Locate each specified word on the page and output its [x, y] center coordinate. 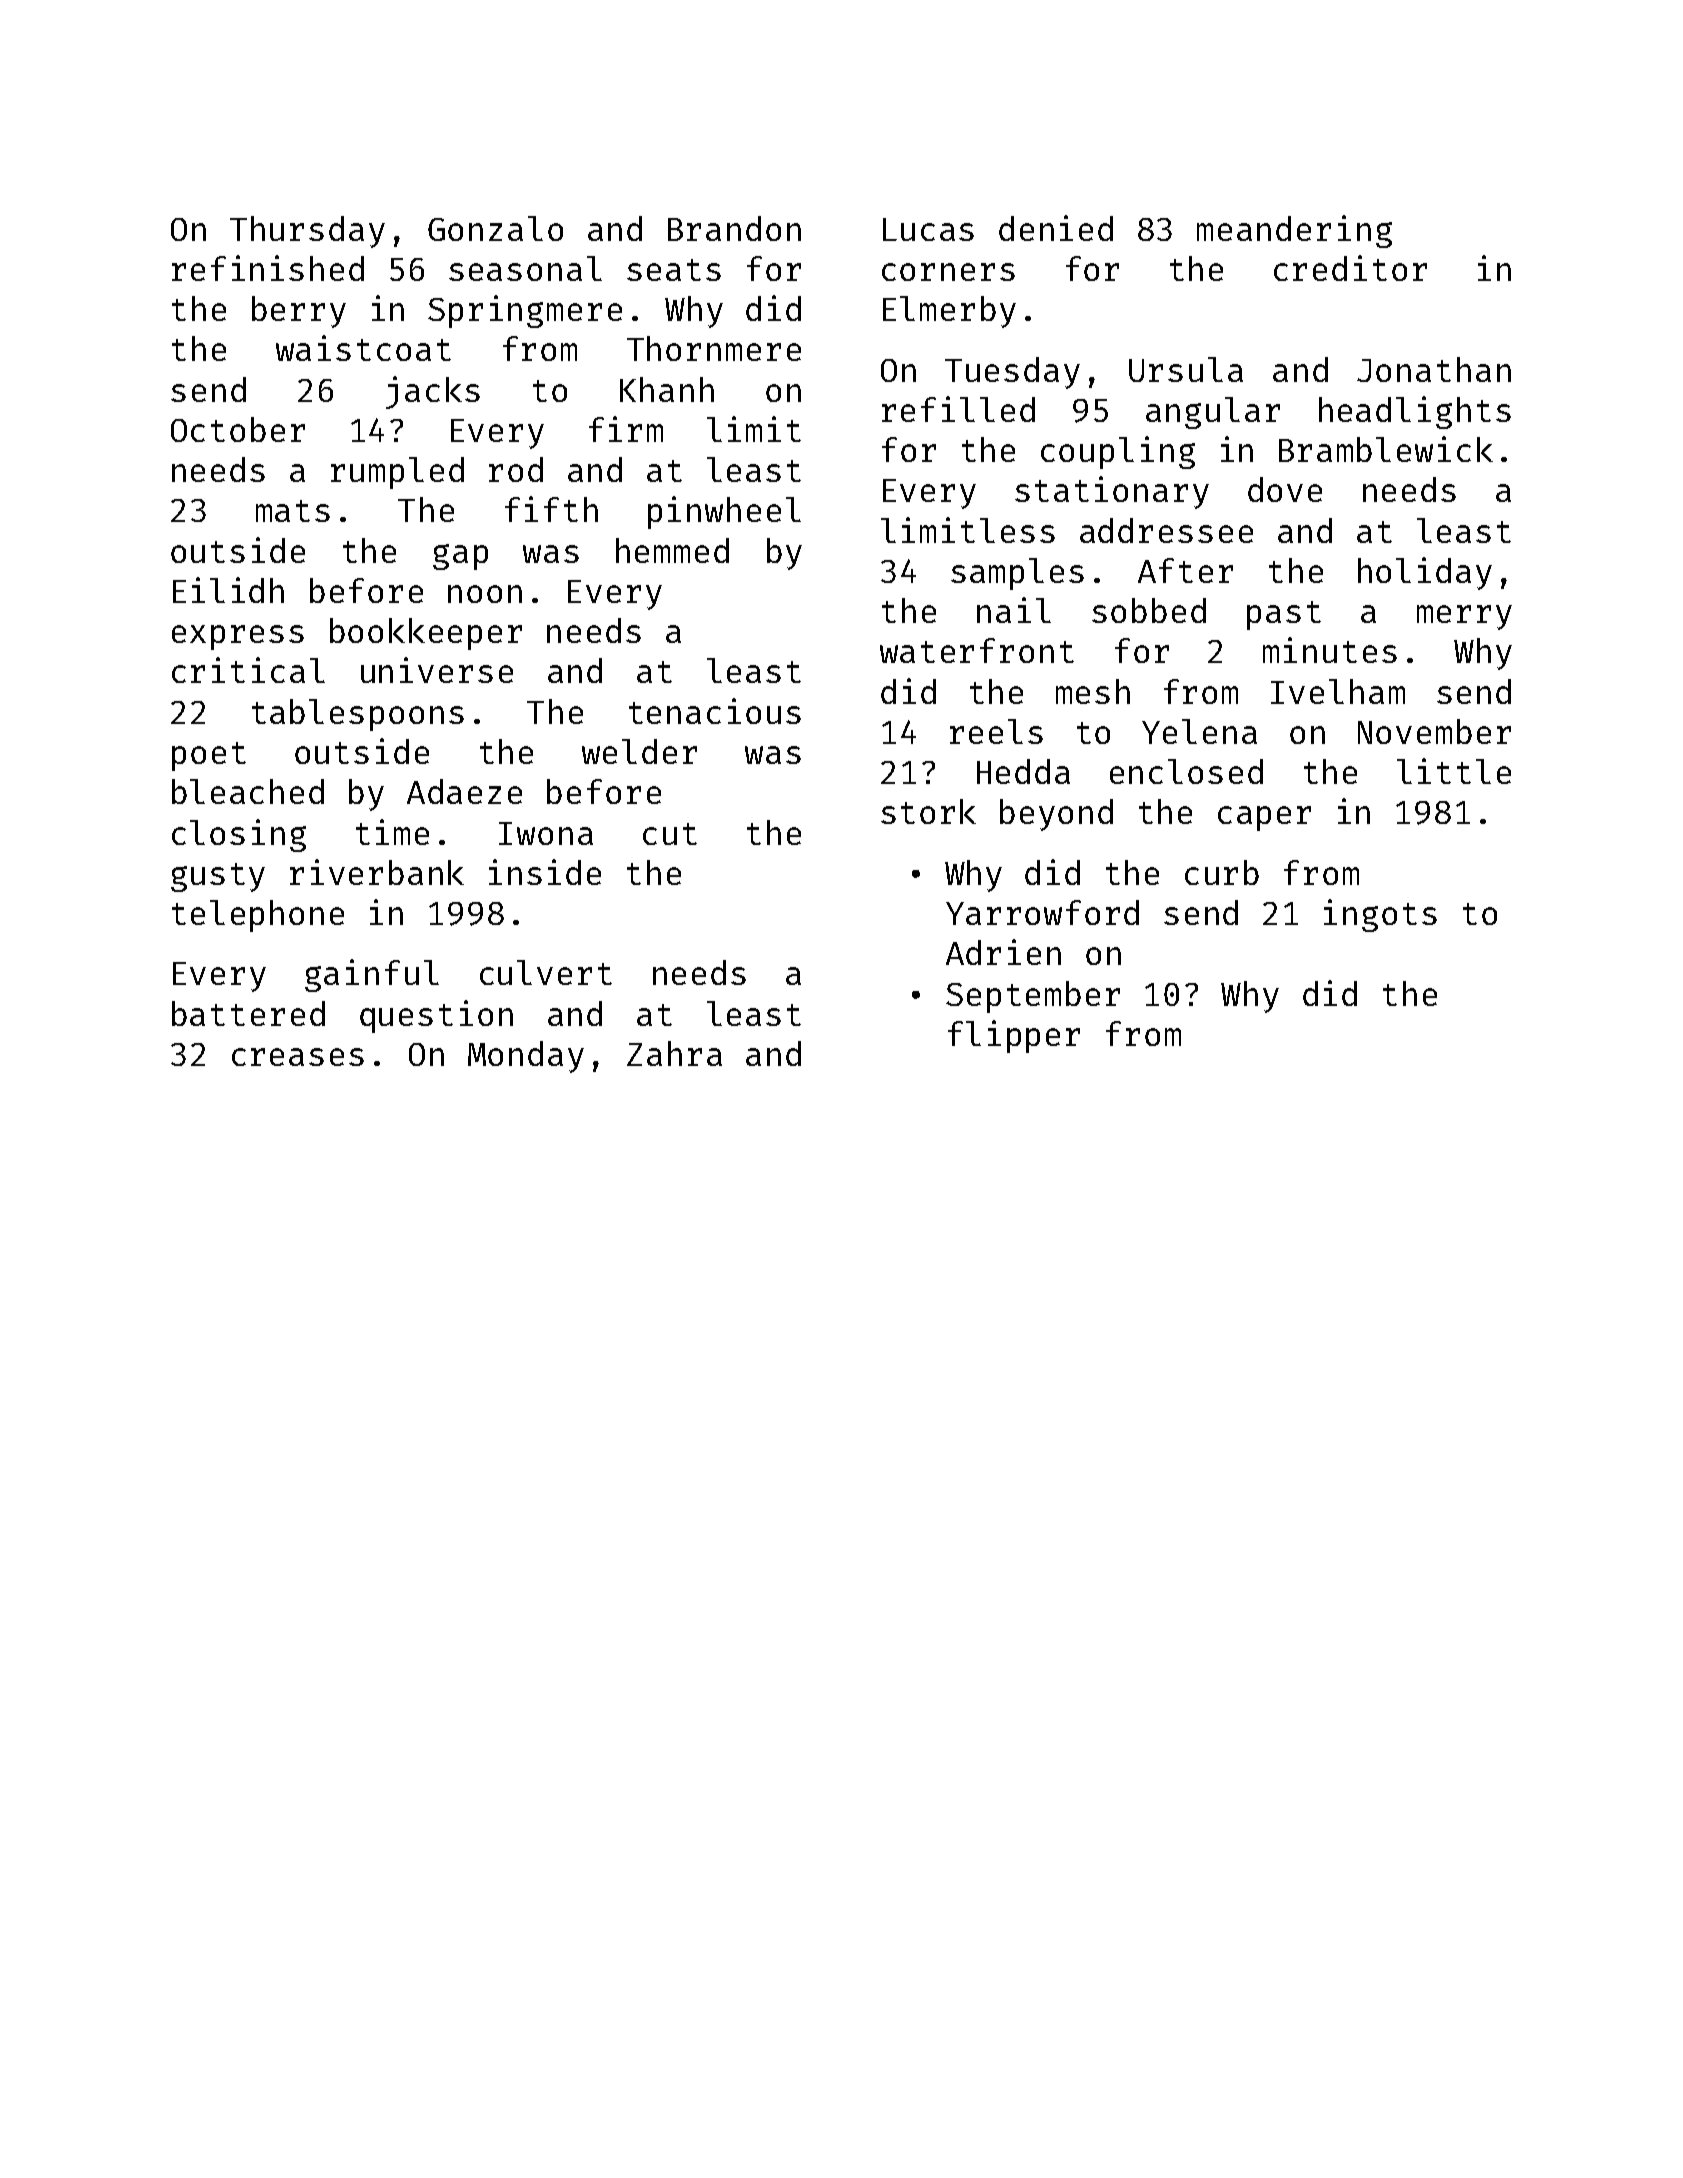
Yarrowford [1042, 912]
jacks [433, 392]
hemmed [672, 550]
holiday [1425, 573]
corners [948, 272]
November [1434, 731]
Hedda [1023, 771]
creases [298, 1057]
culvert [546, 972]
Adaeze [464, 791]
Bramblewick [1386, 449]
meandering [1294, 231]
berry [299, 312]
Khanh [667, 389]
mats [293, 511]
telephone [258, 916]
